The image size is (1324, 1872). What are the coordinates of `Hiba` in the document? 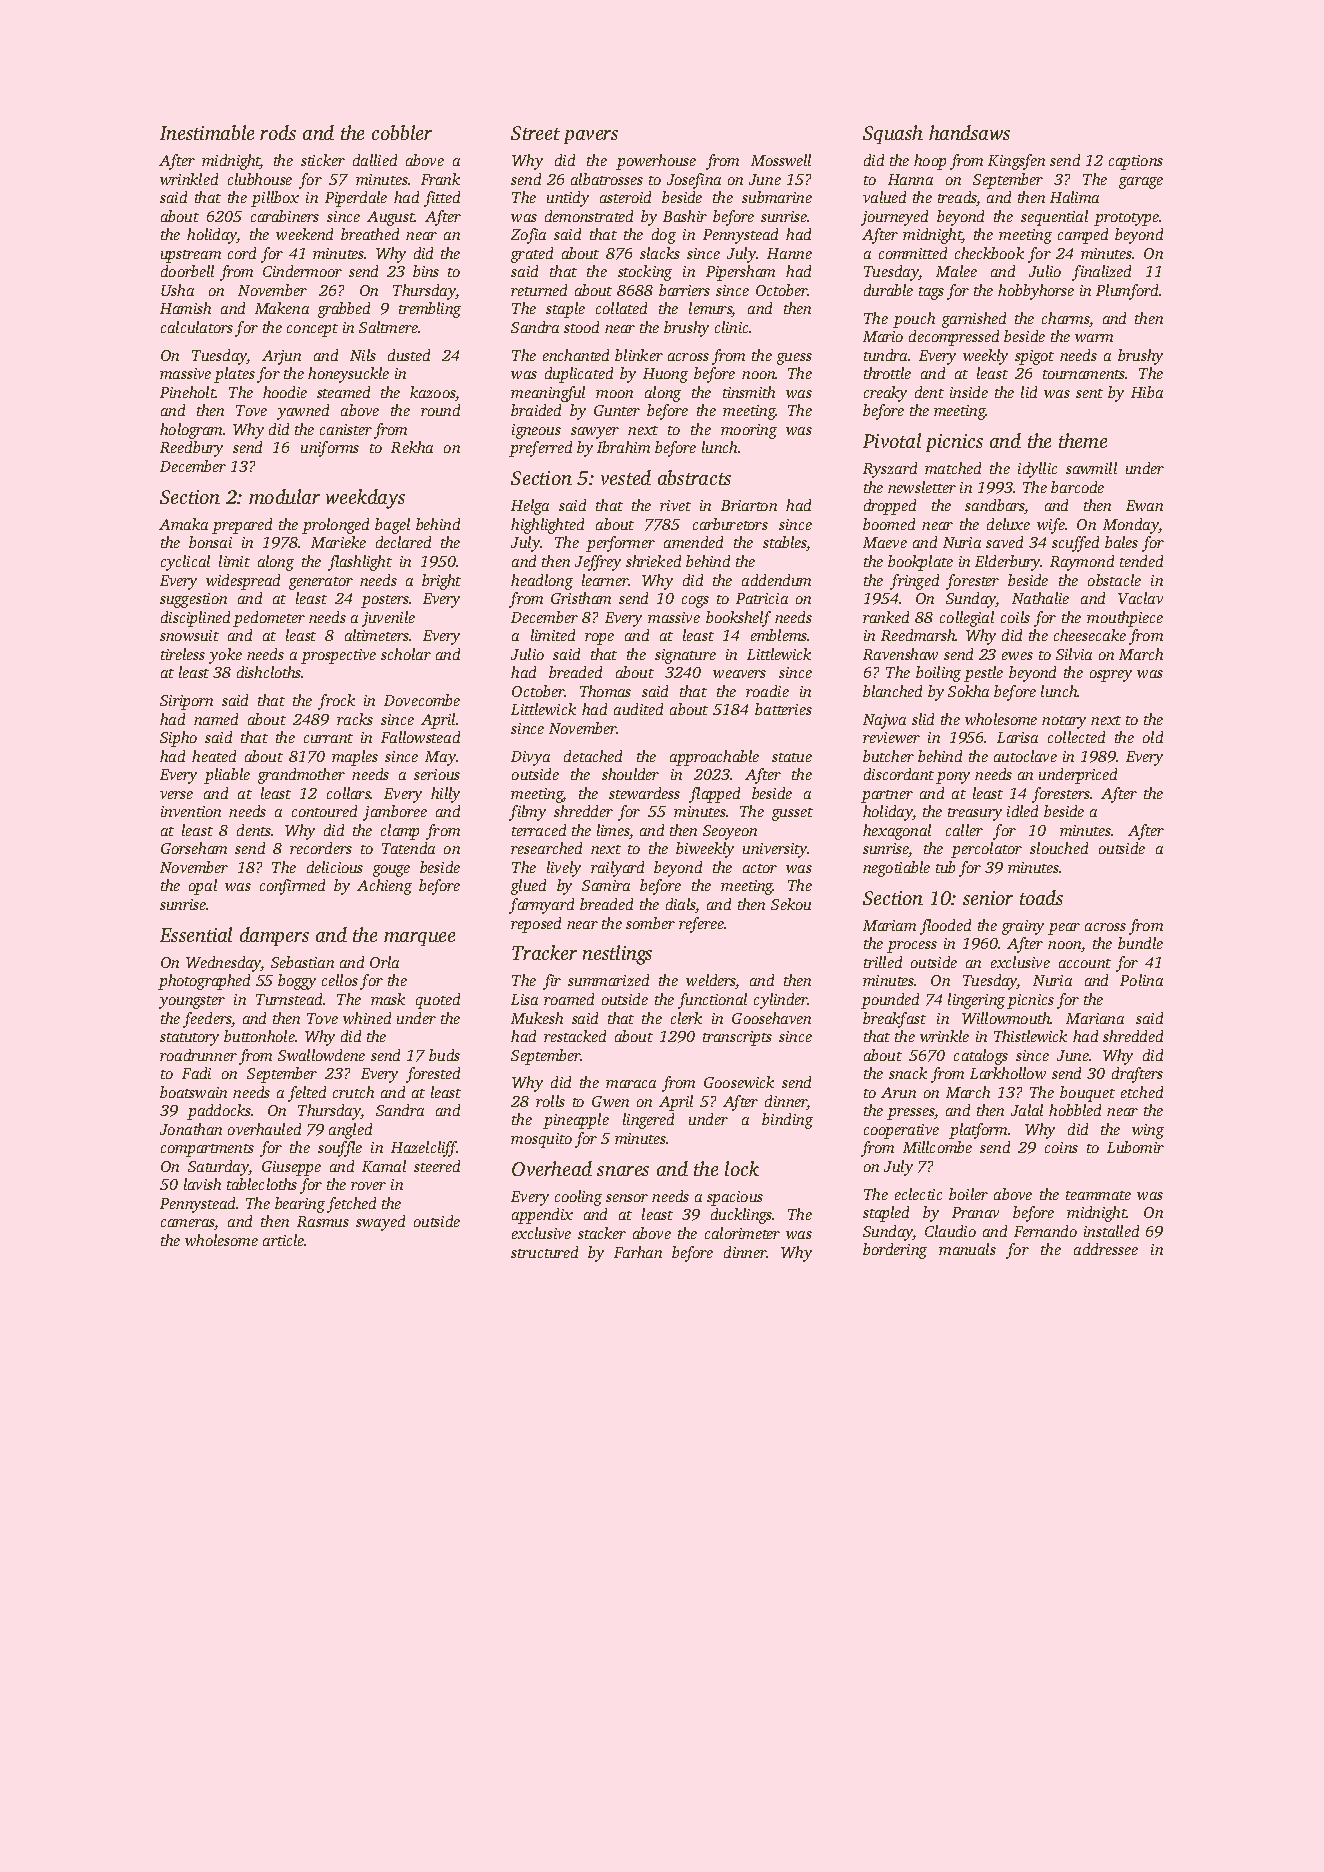 It's located at (1147, 392).
